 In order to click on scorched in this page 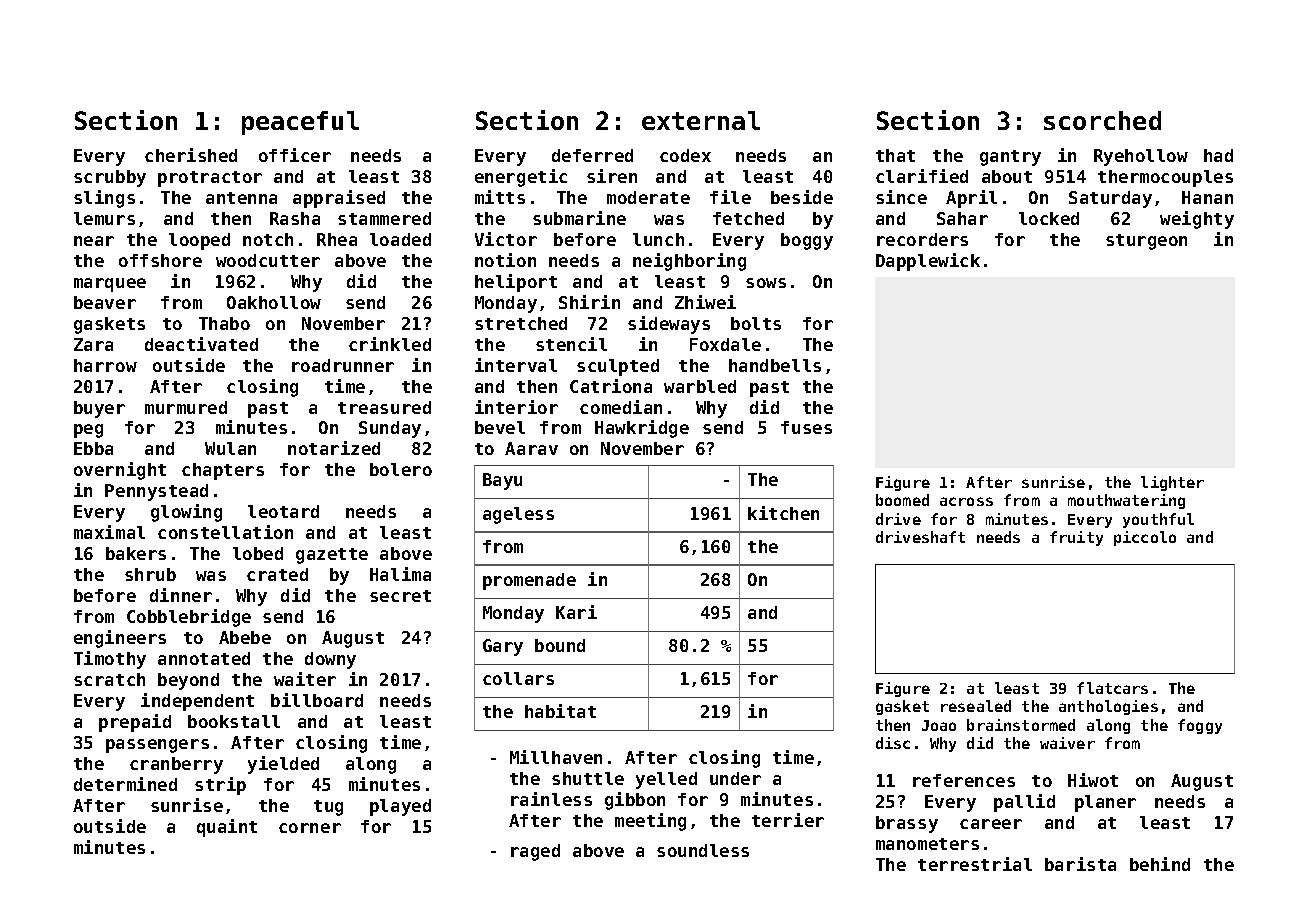, I will do `click(1102, 120)`.
